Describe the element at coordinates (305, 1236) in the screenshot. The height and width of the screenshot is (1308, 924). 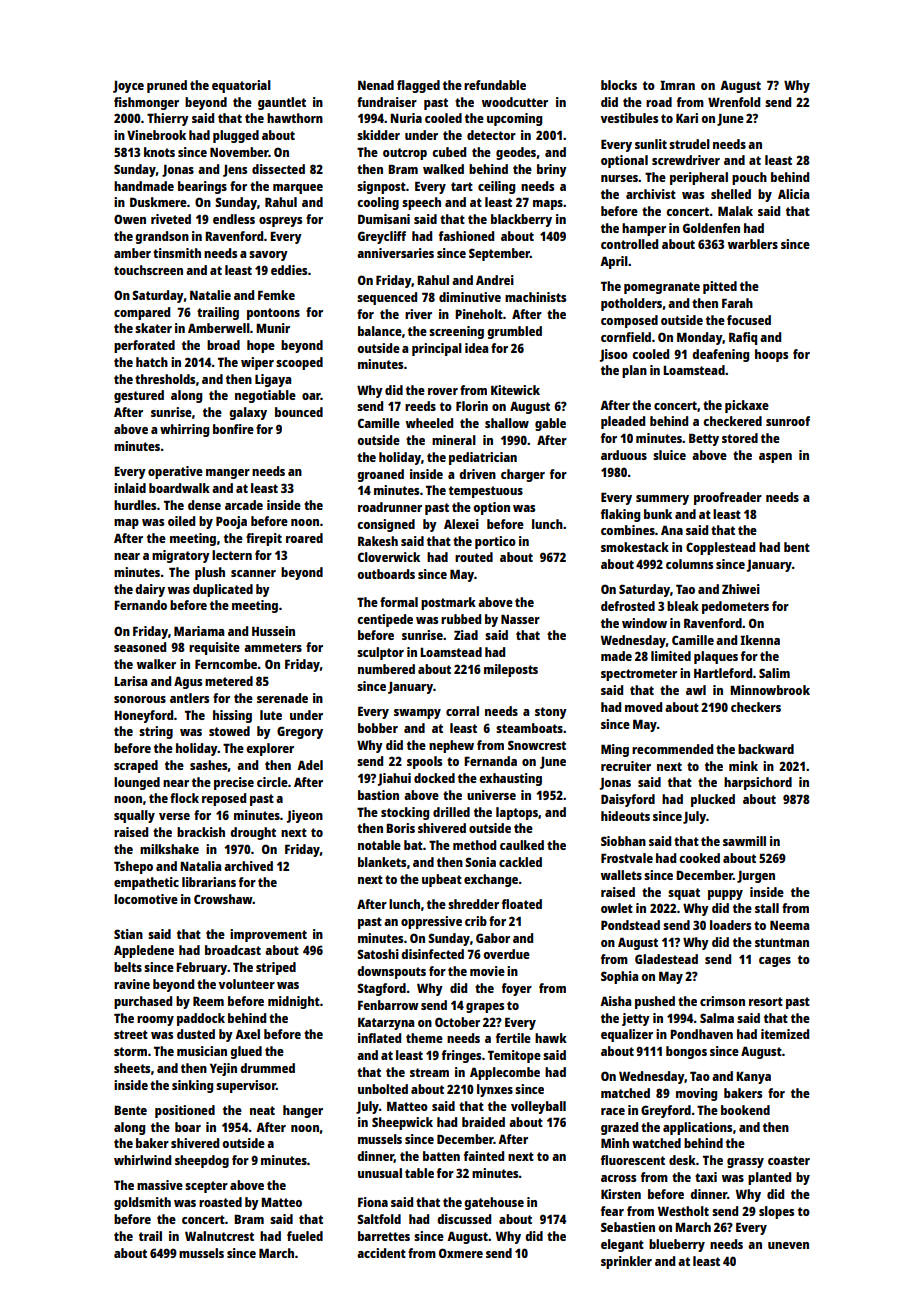
I see `fueled` at that location.
